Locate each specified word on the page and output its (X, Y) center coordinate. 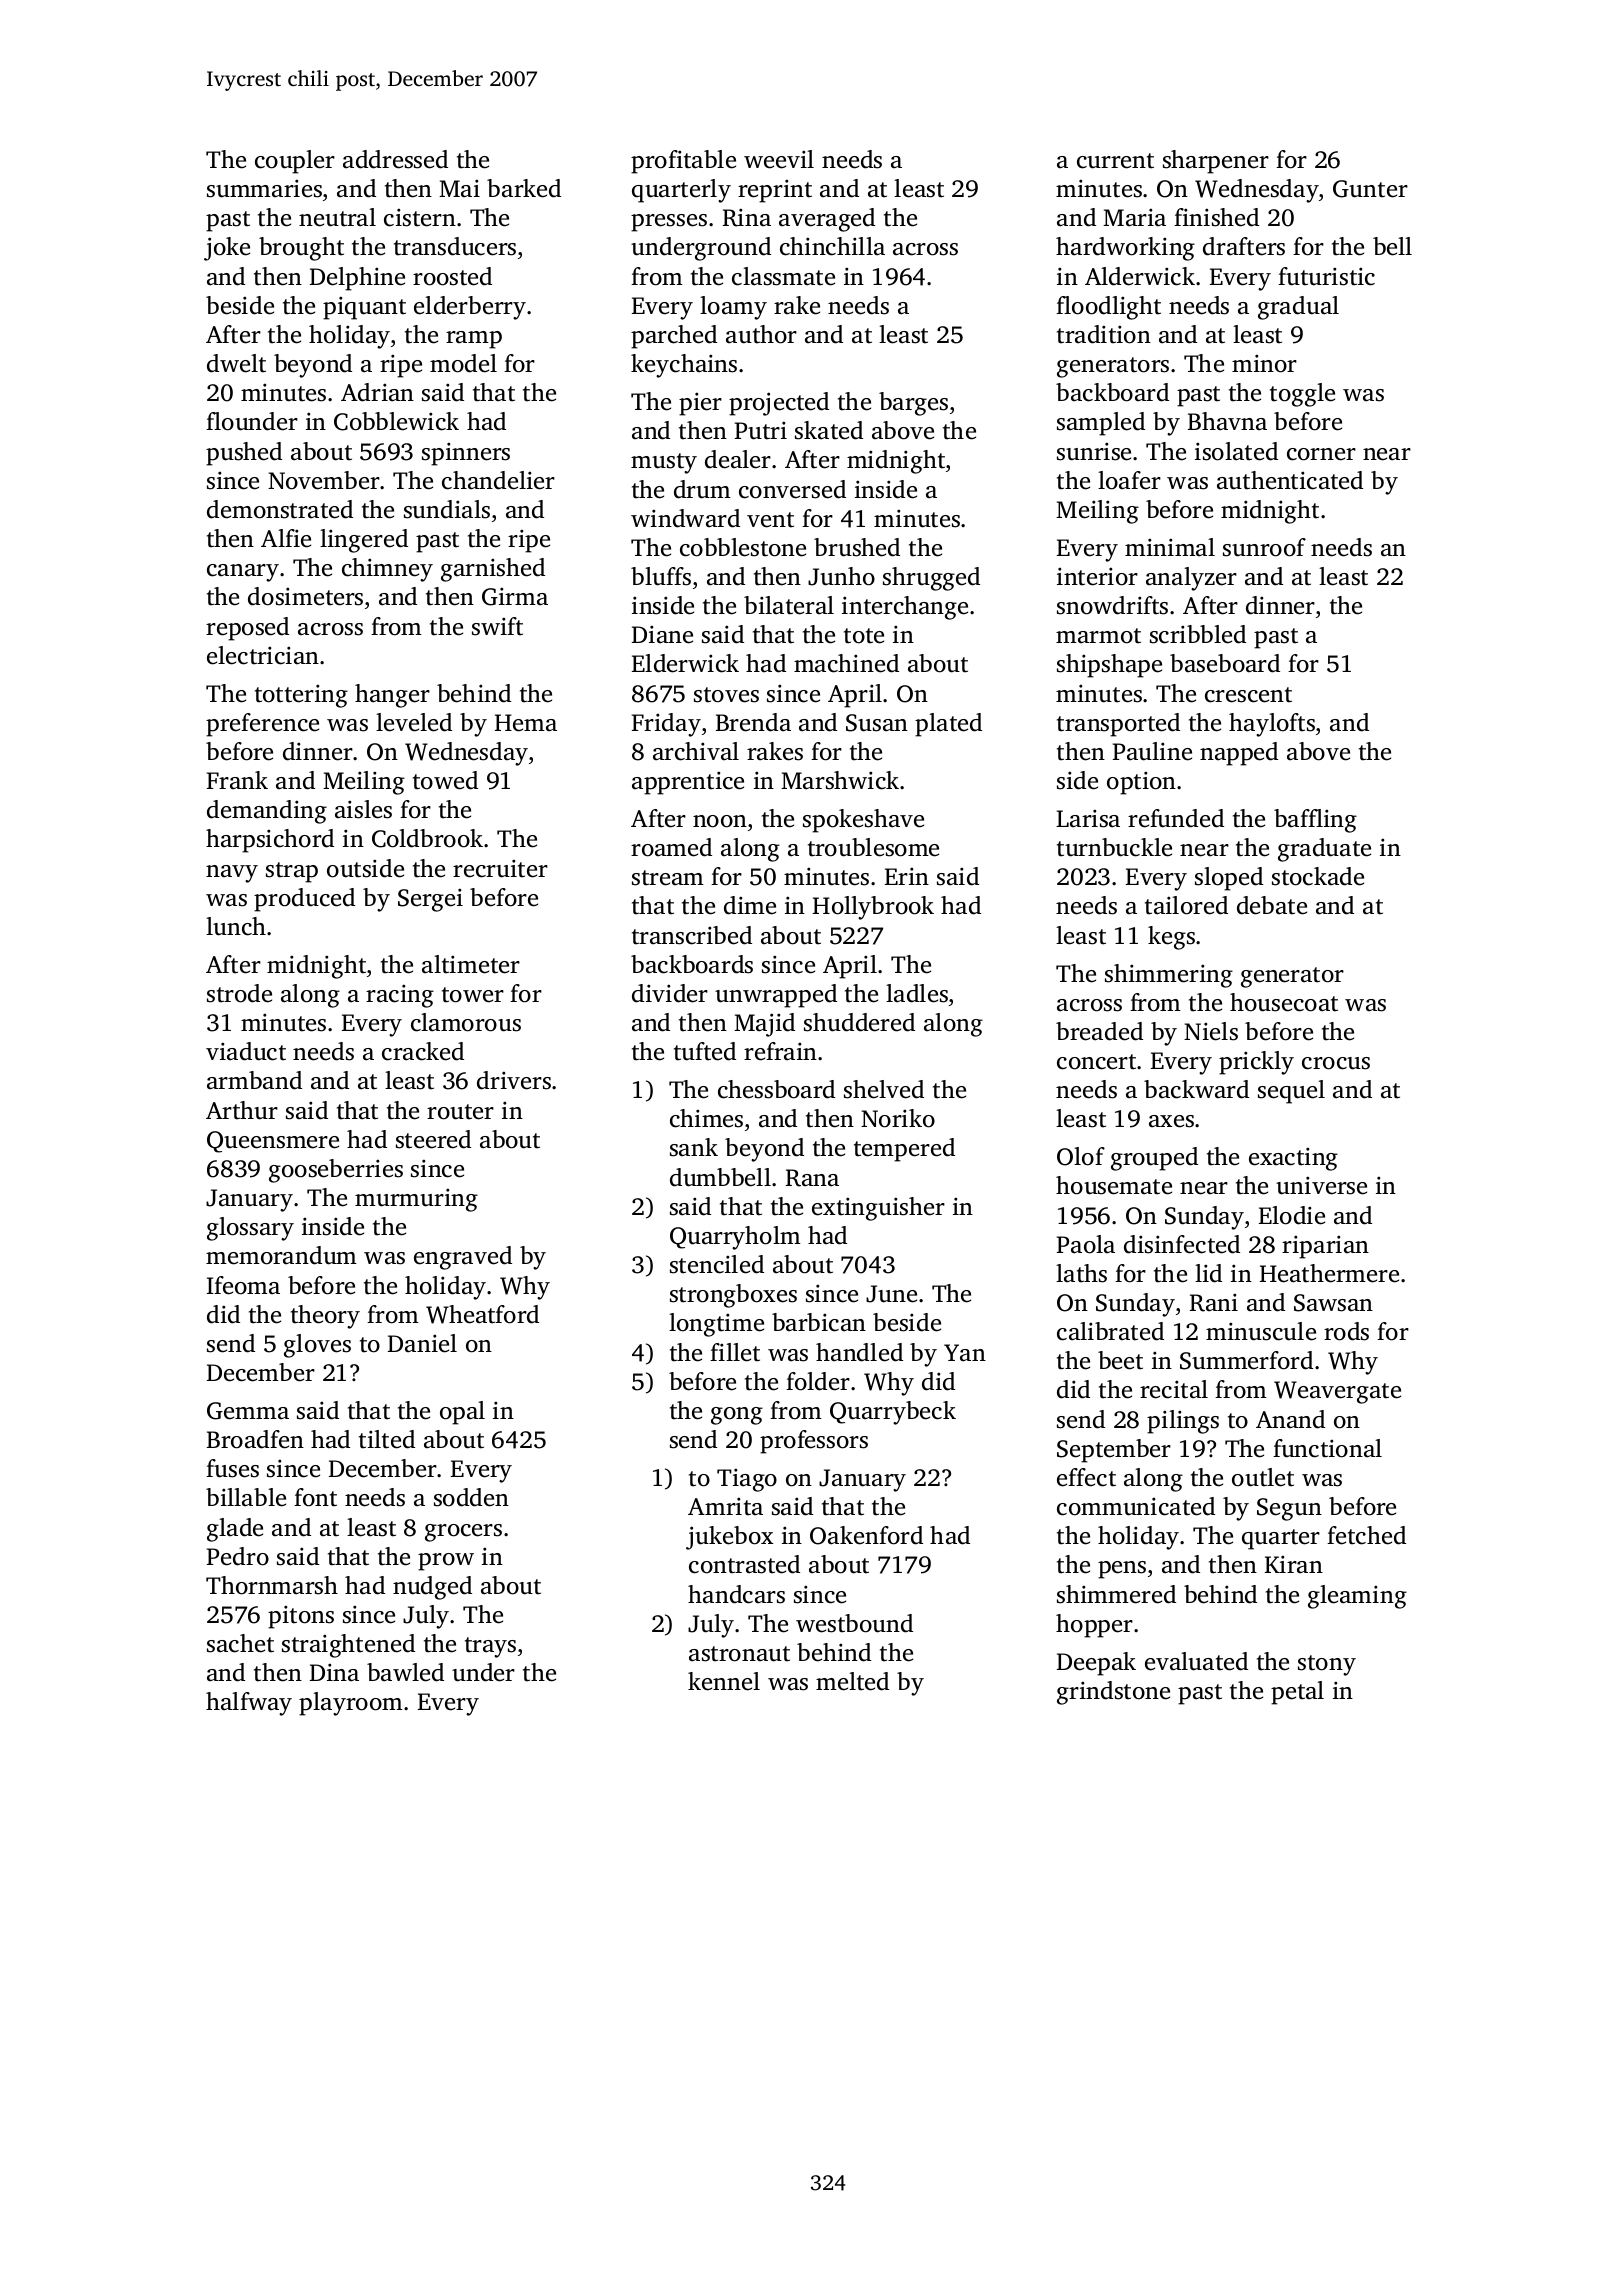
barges (913, 404)
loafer (1129, 480)
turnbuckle (1114, 847)
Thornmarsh (272, 1585)
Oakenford (866, 1535)
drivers (514, 1080)
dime (750, 905)
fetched (1366, 1535)
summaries (264, 188)
